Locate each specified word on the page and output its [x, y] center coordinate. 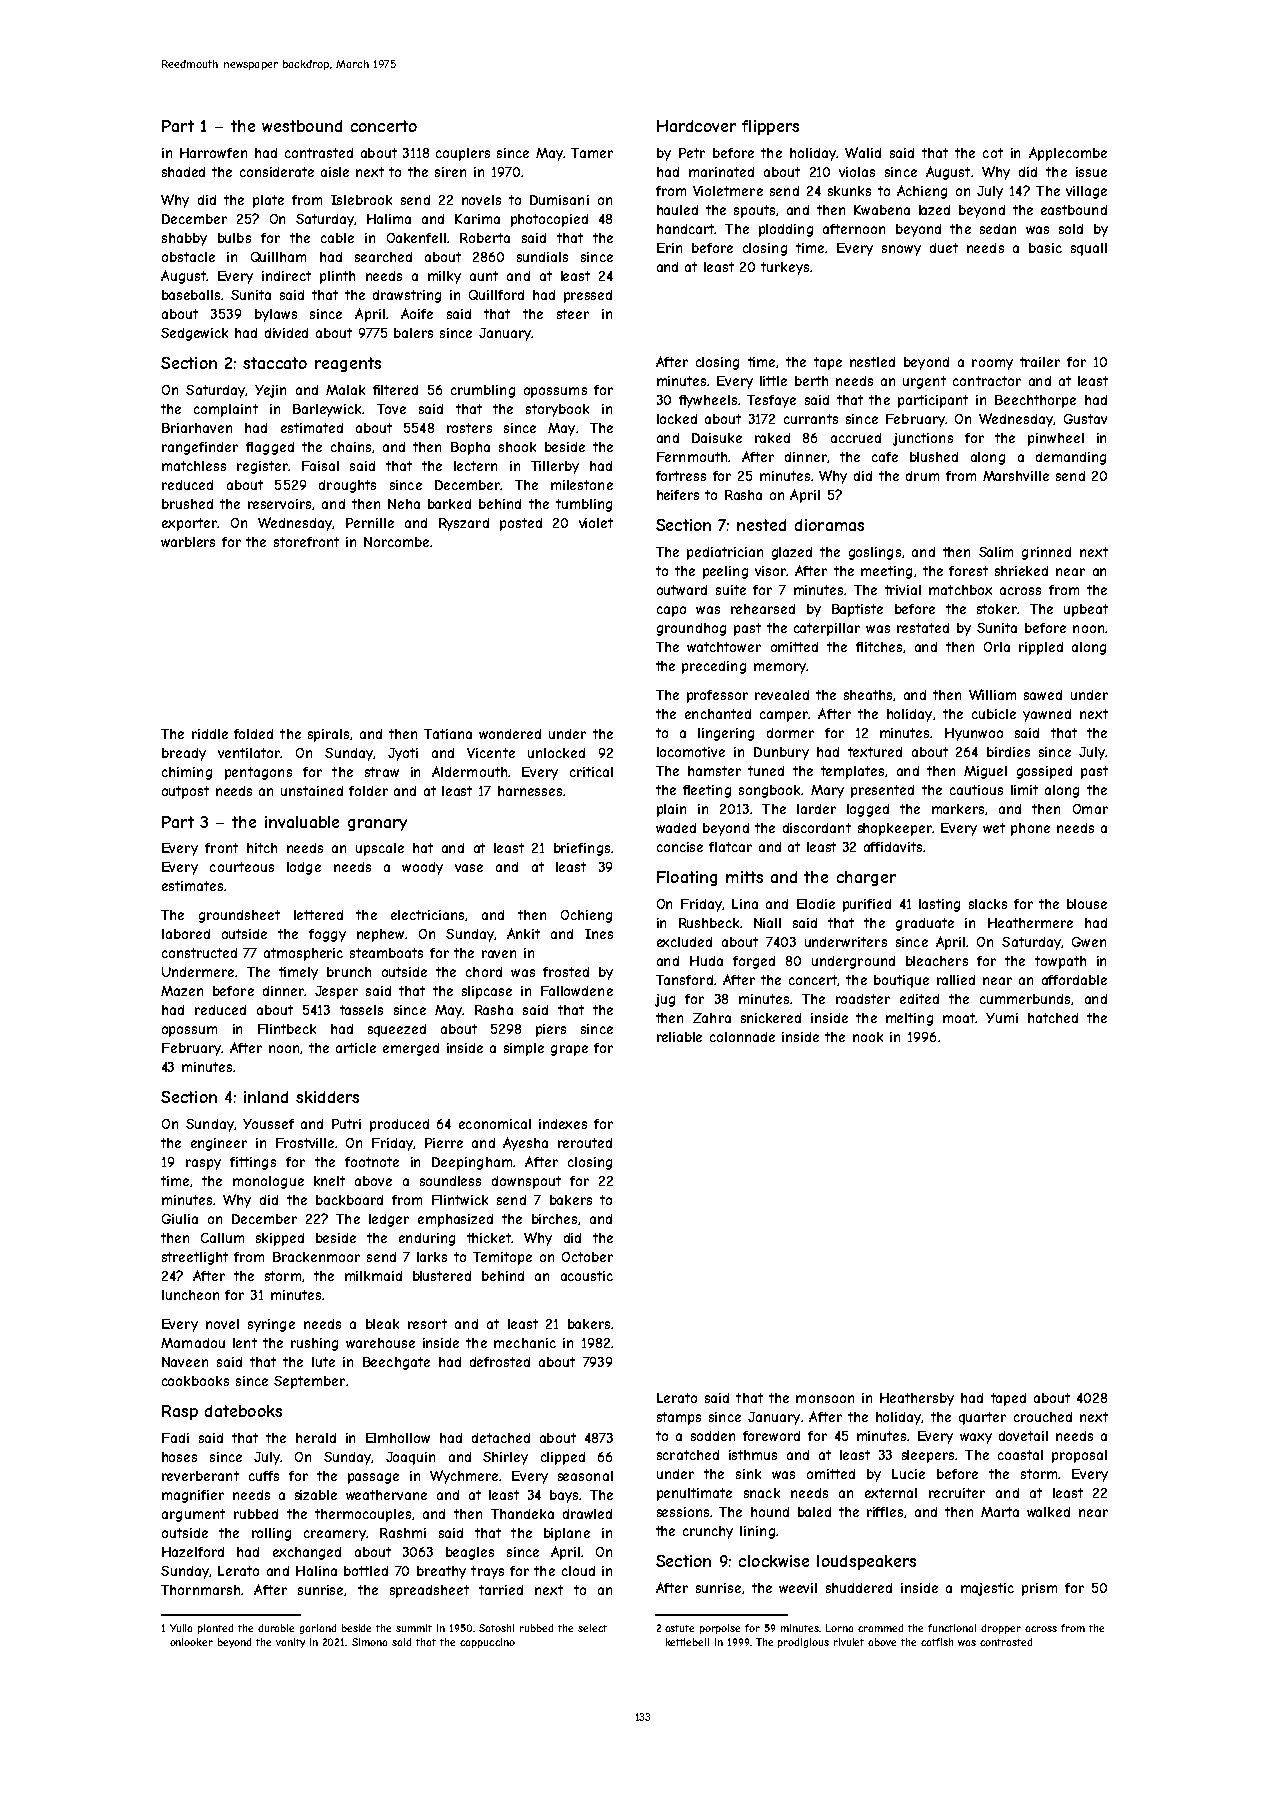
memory [780, 668]
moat [959, 1018]
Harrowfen [213, 153]
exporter [190, 524]
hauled [677, 210]
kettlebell [687, 1642]
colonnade [742, 1037]
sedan [998, 229]
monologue [268, 1182]
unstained [312, 791]
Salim [996, 552]
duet [944, 248]
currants [811, 419]
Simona [369, 1642]
